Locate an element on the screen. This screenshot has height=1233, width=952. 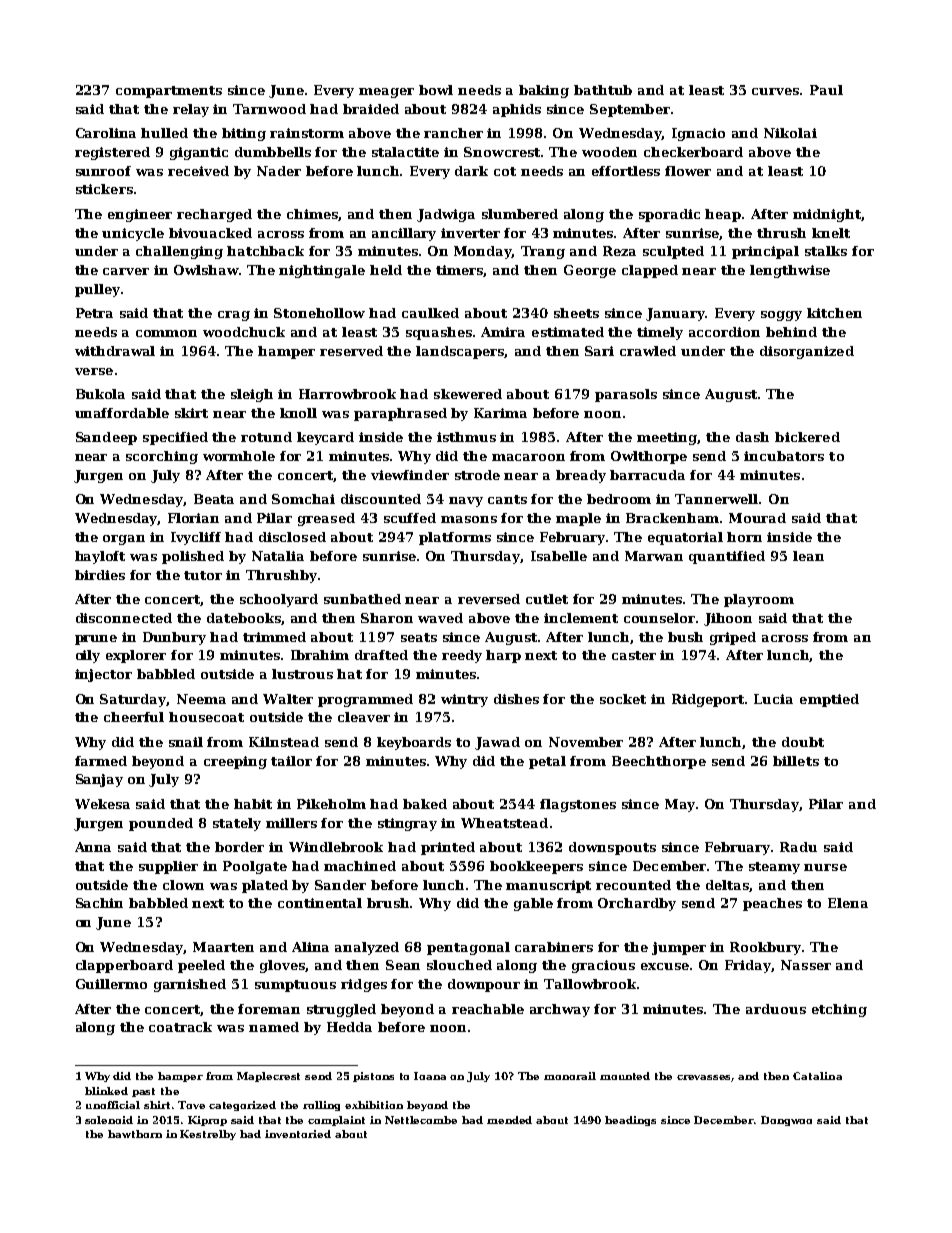
compartments is located at coordinates (169, 92).
